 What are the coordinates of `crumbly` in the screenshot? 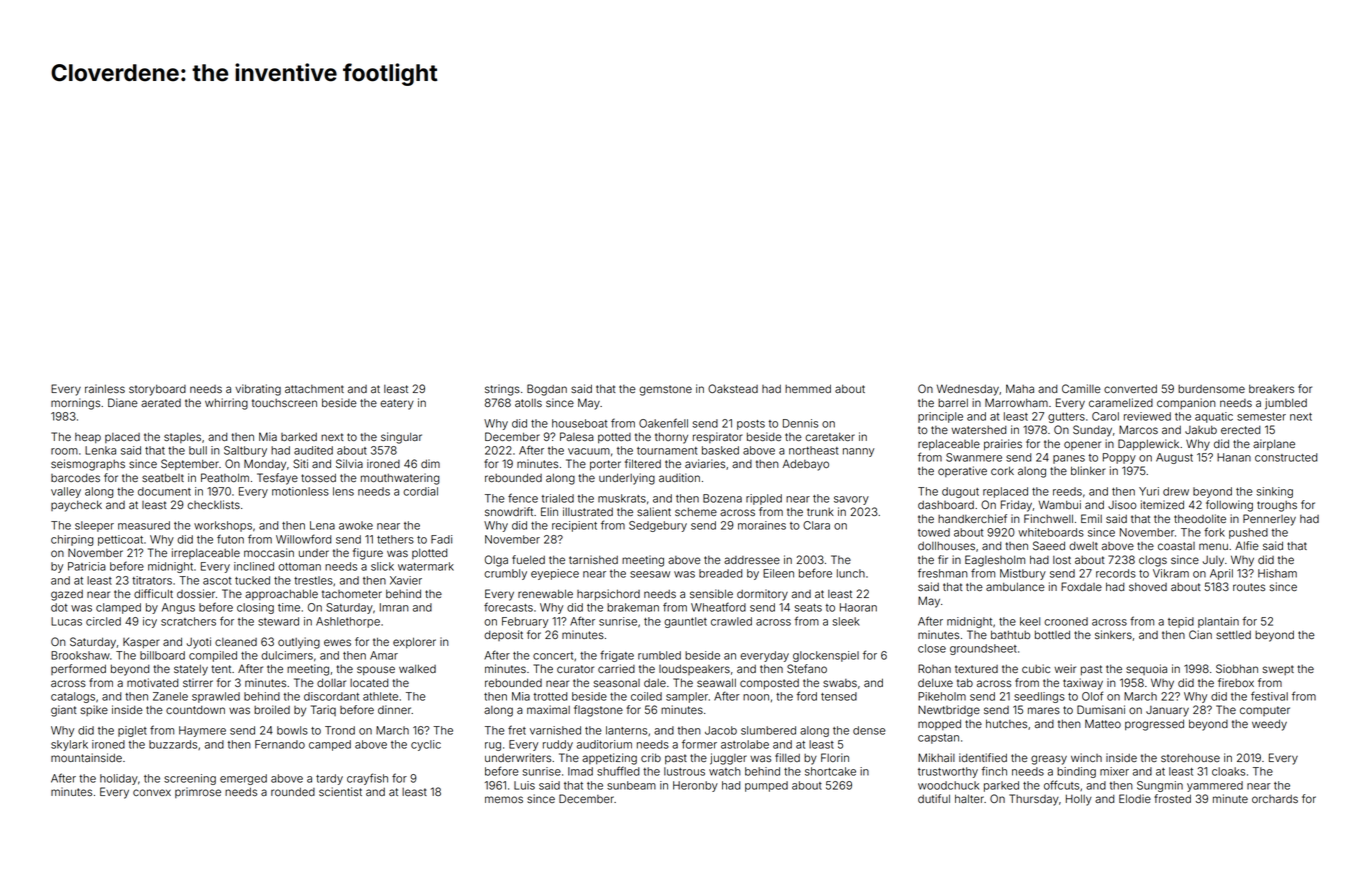 It's located at (505, 574).
